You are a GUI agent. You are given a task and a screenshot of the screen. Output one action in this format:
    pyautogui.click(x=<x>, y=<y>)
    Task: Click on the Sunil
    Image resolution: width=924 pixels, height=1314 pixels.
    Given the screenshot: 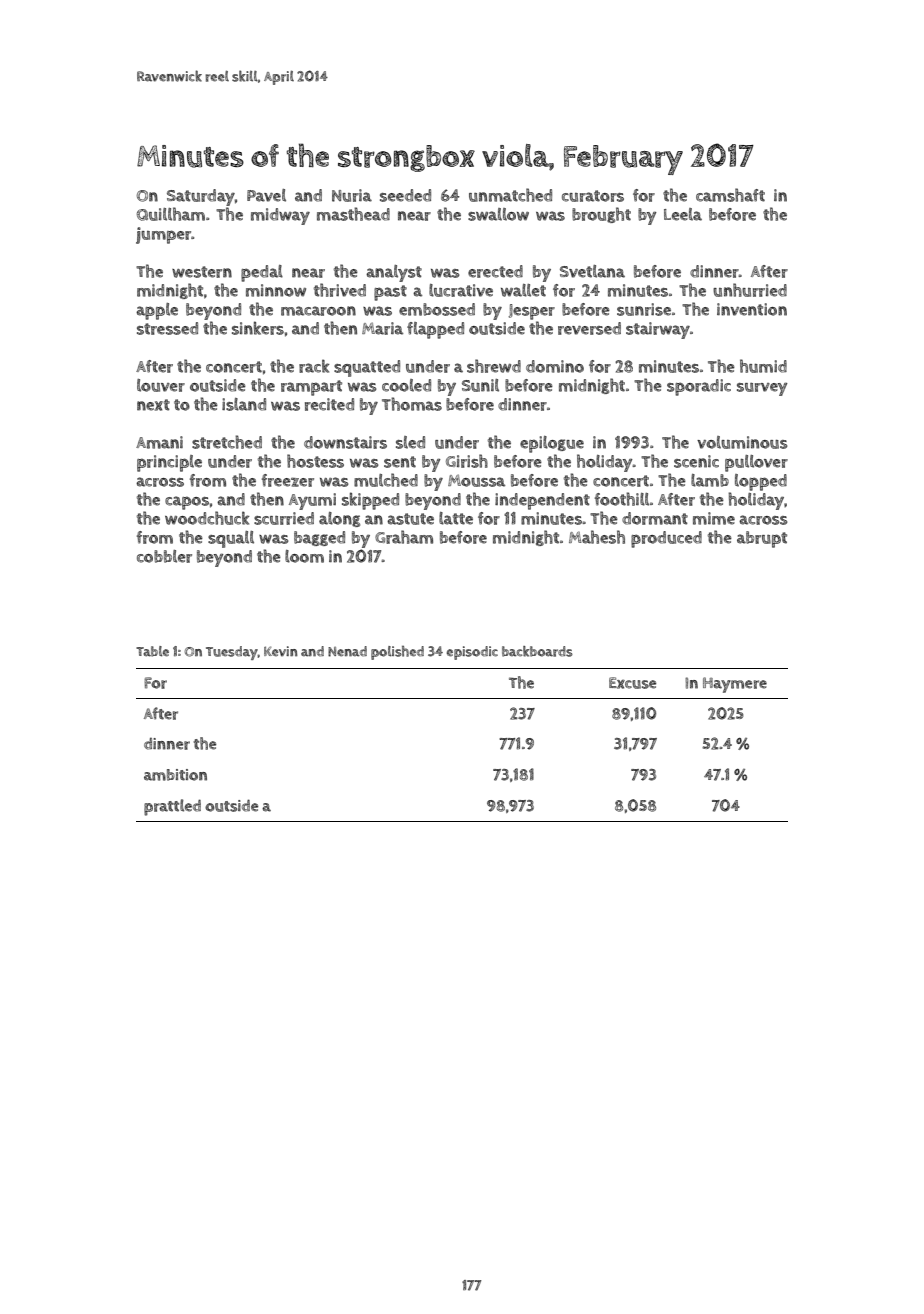 What is the action you would take?
    pyautogui.click(x=480, y=385)
